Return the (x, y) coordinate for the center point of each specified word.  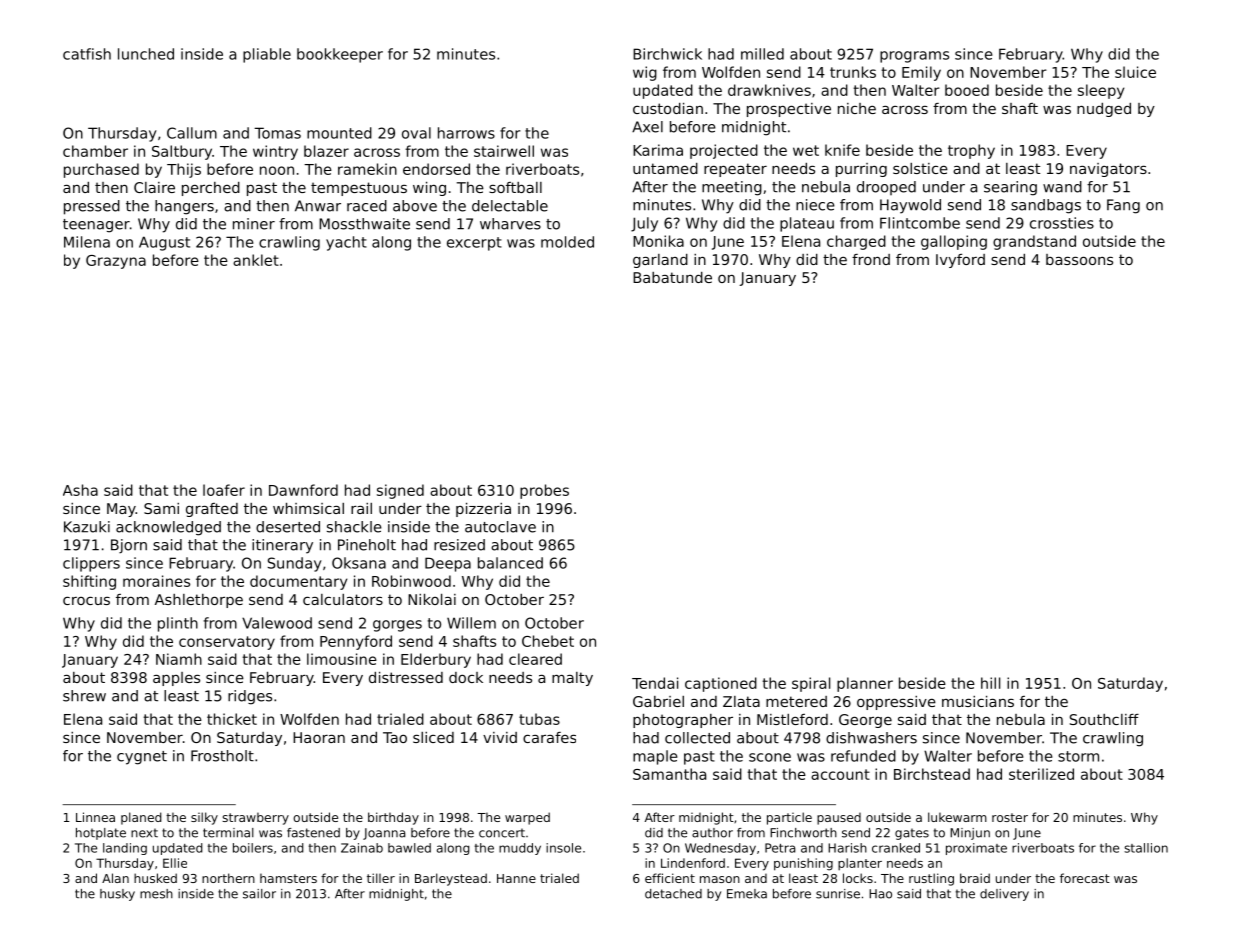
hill (990, 683)
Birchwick (667, 54)
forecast (1085, 878)
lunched (146, 54)
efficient (670, 878)
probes (544, 491)
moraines (156, 581)
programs (914, 57)
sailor (259, 894)
